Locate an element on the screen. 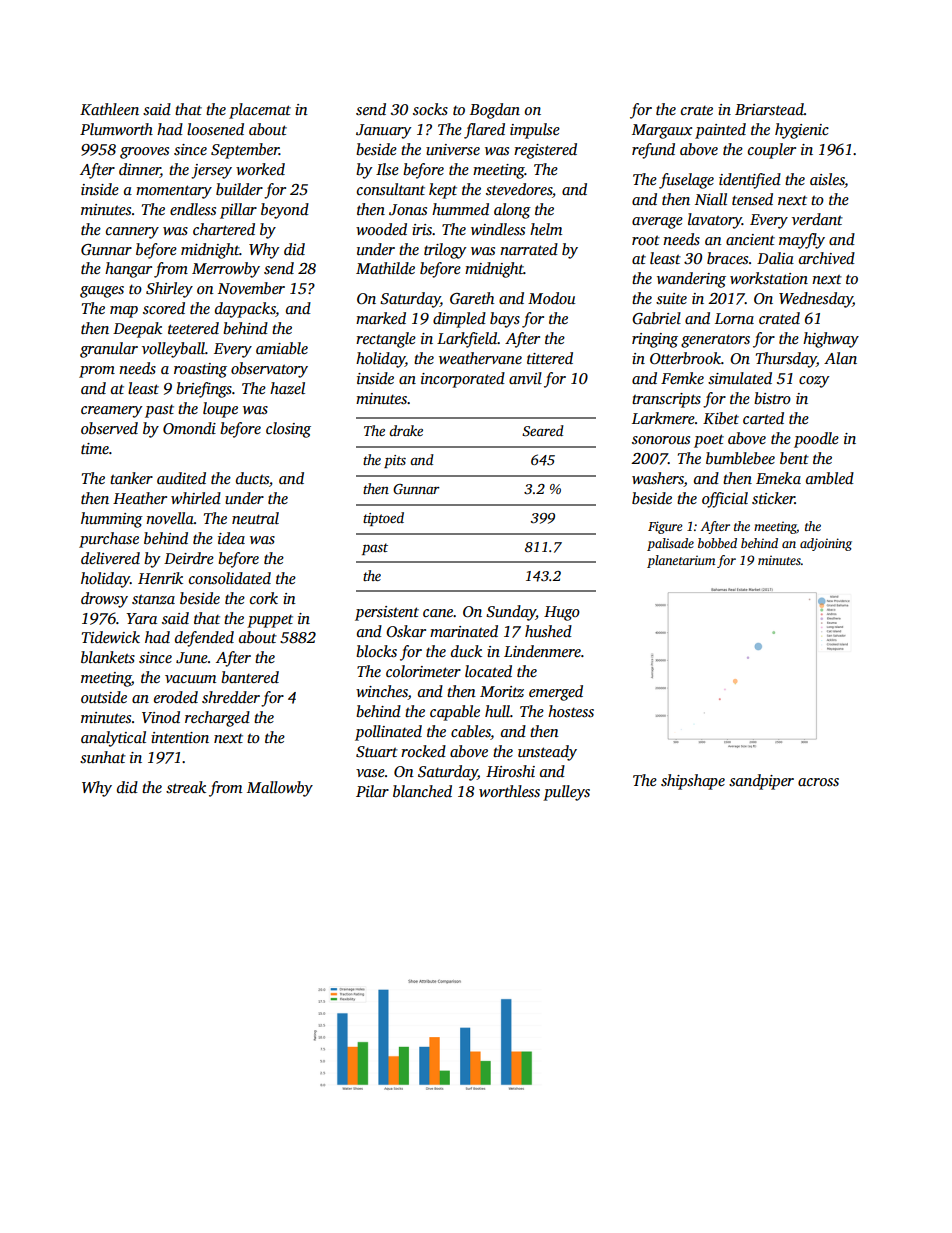 This screenshot has width=952, height=1233. Heather is located at coordinates (140, 498).
